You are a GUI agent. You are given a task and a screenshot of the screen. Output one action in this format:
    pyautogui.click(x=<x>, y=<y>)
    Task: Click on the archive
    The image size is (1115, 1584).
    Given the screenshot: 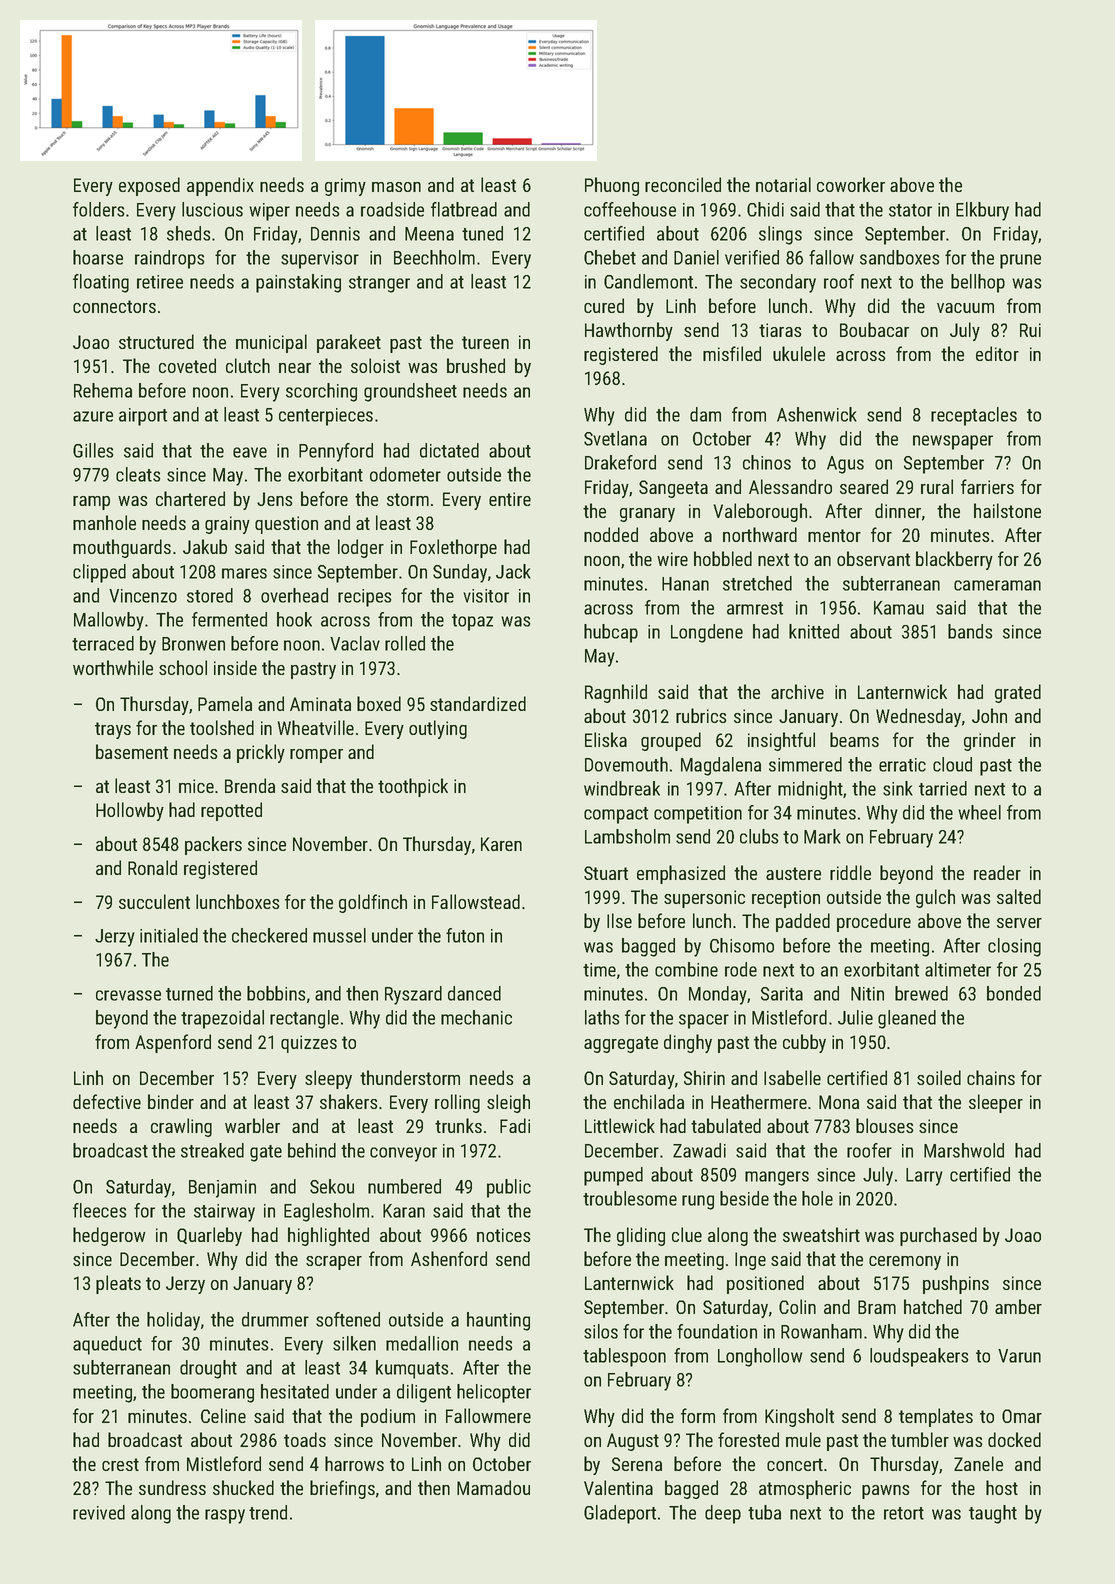 What is the action you would take?
    pyautogui.click(x=797, y=691)
